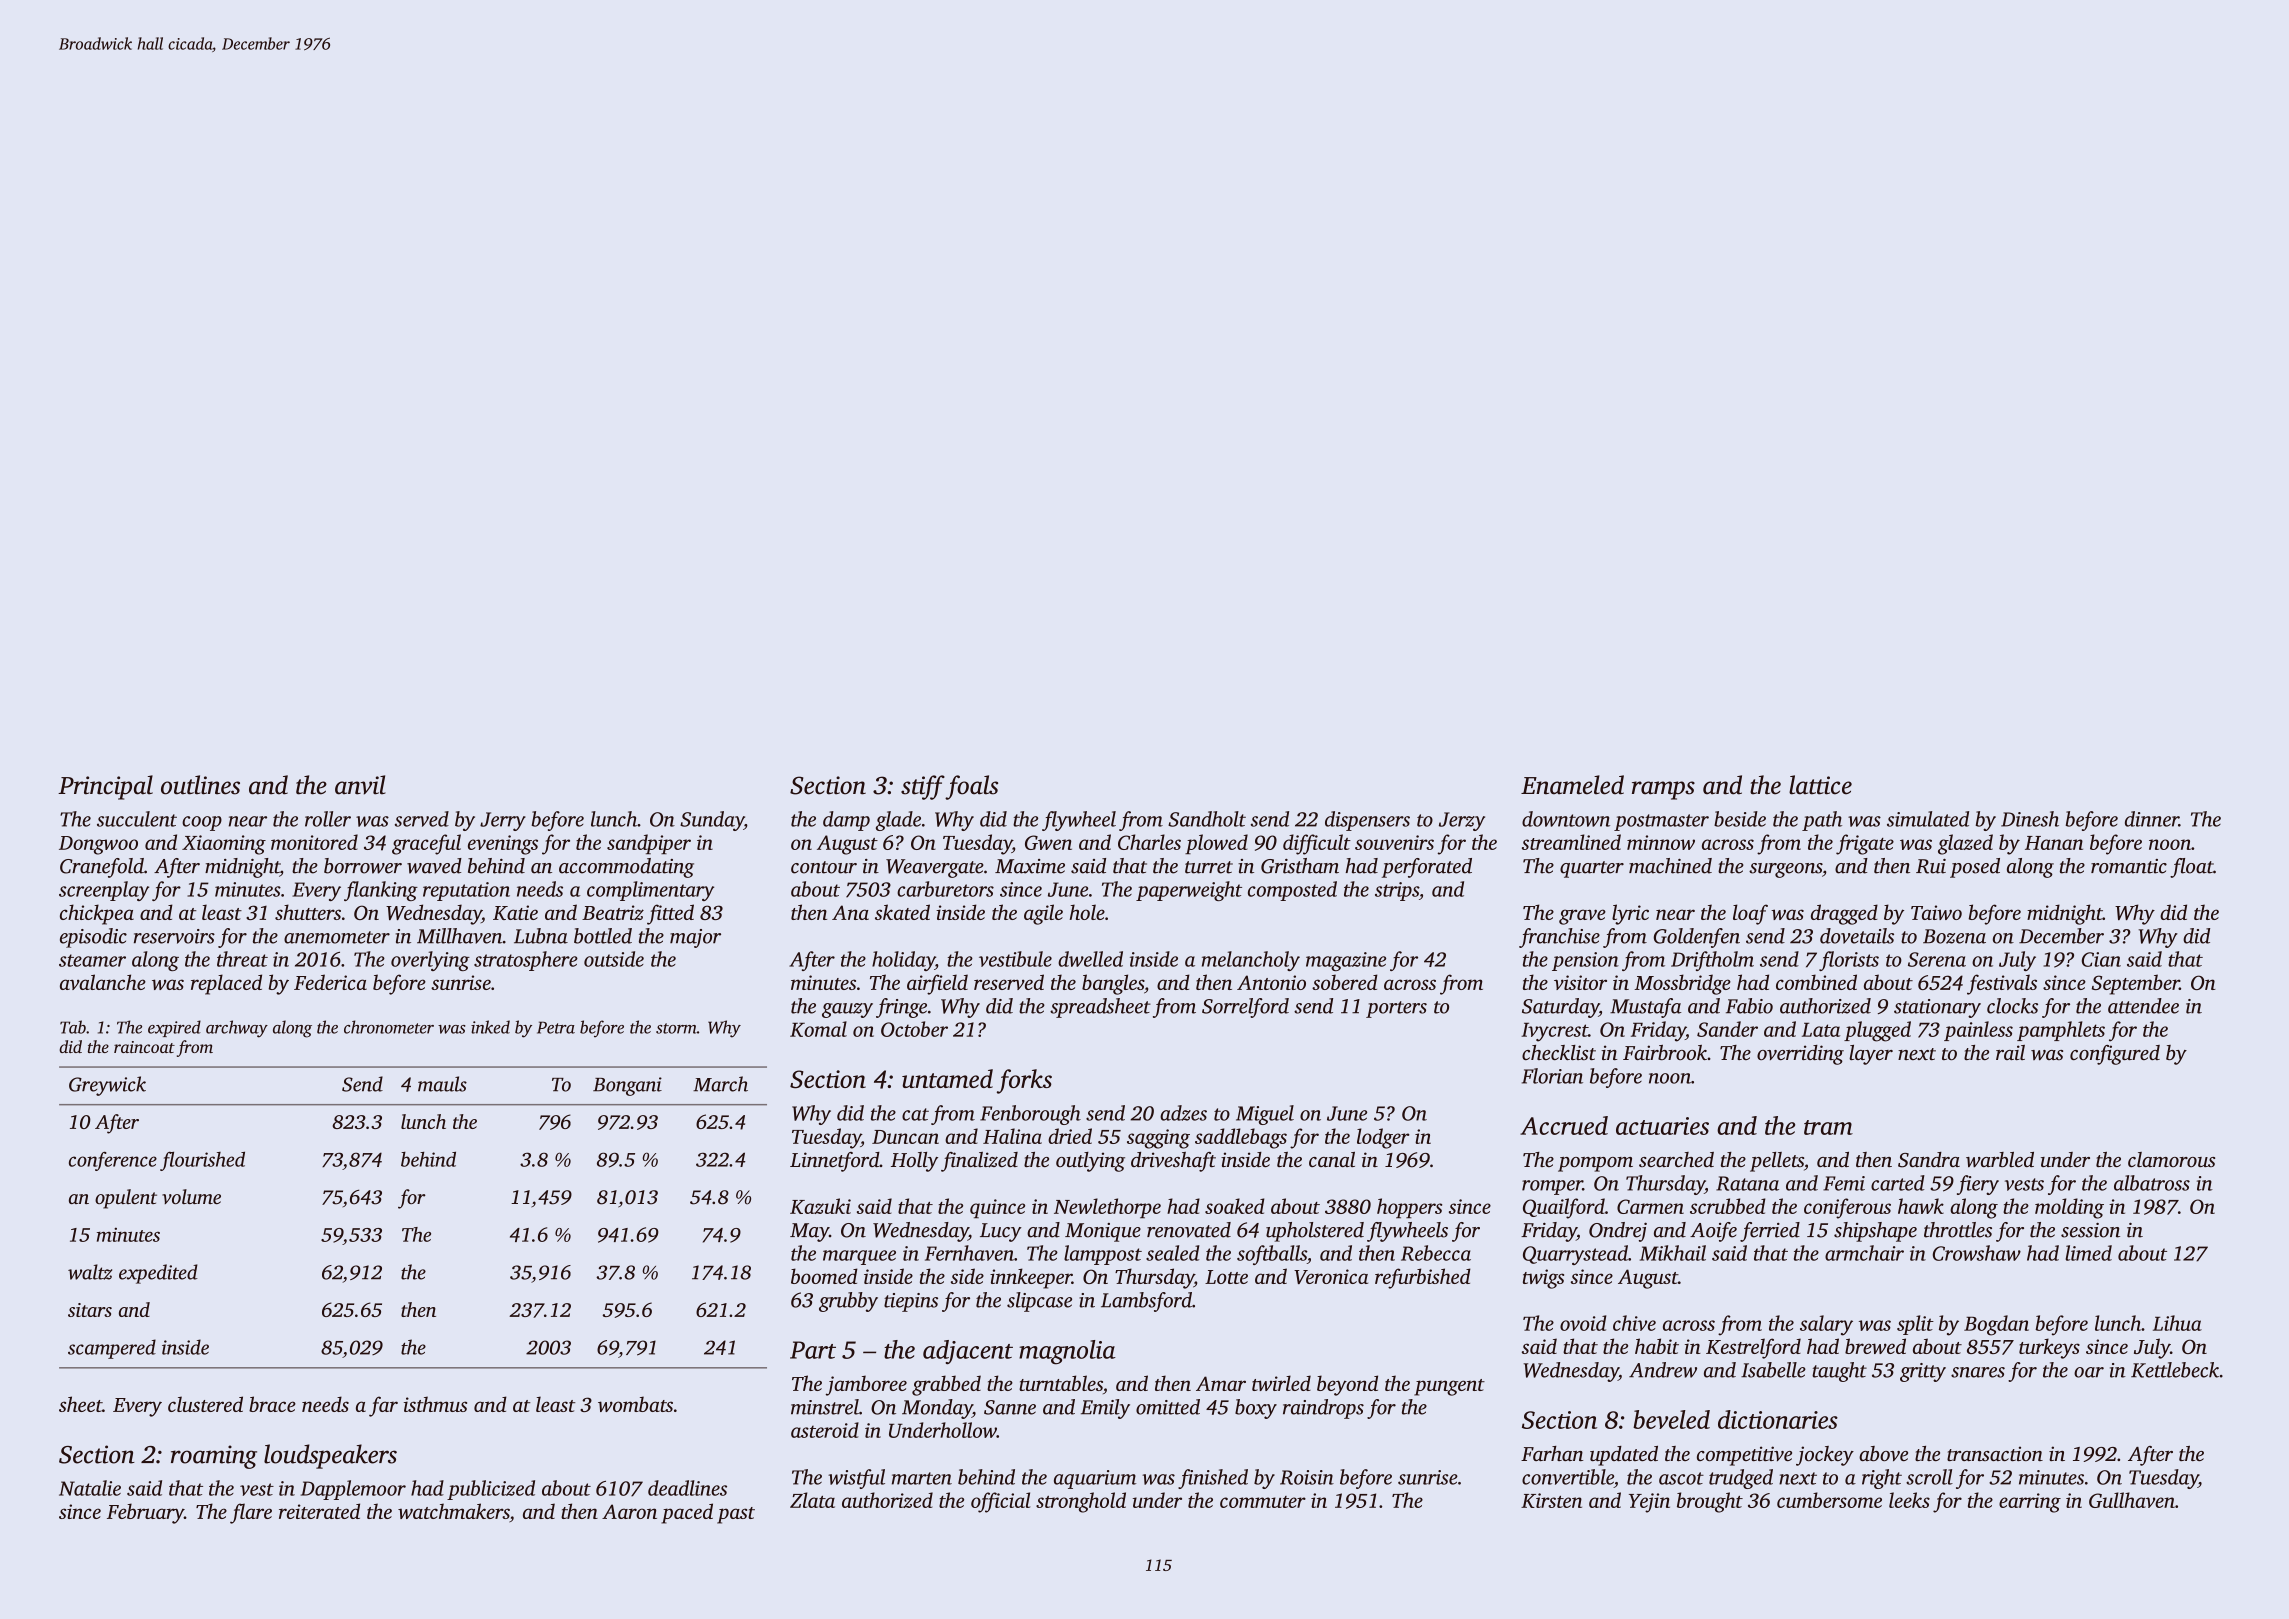 Image resolution: width=2289 pixels, height=1619 pixels. Describe the element at coordinates (997, 1208) in the document. I see `quince` at that location.
